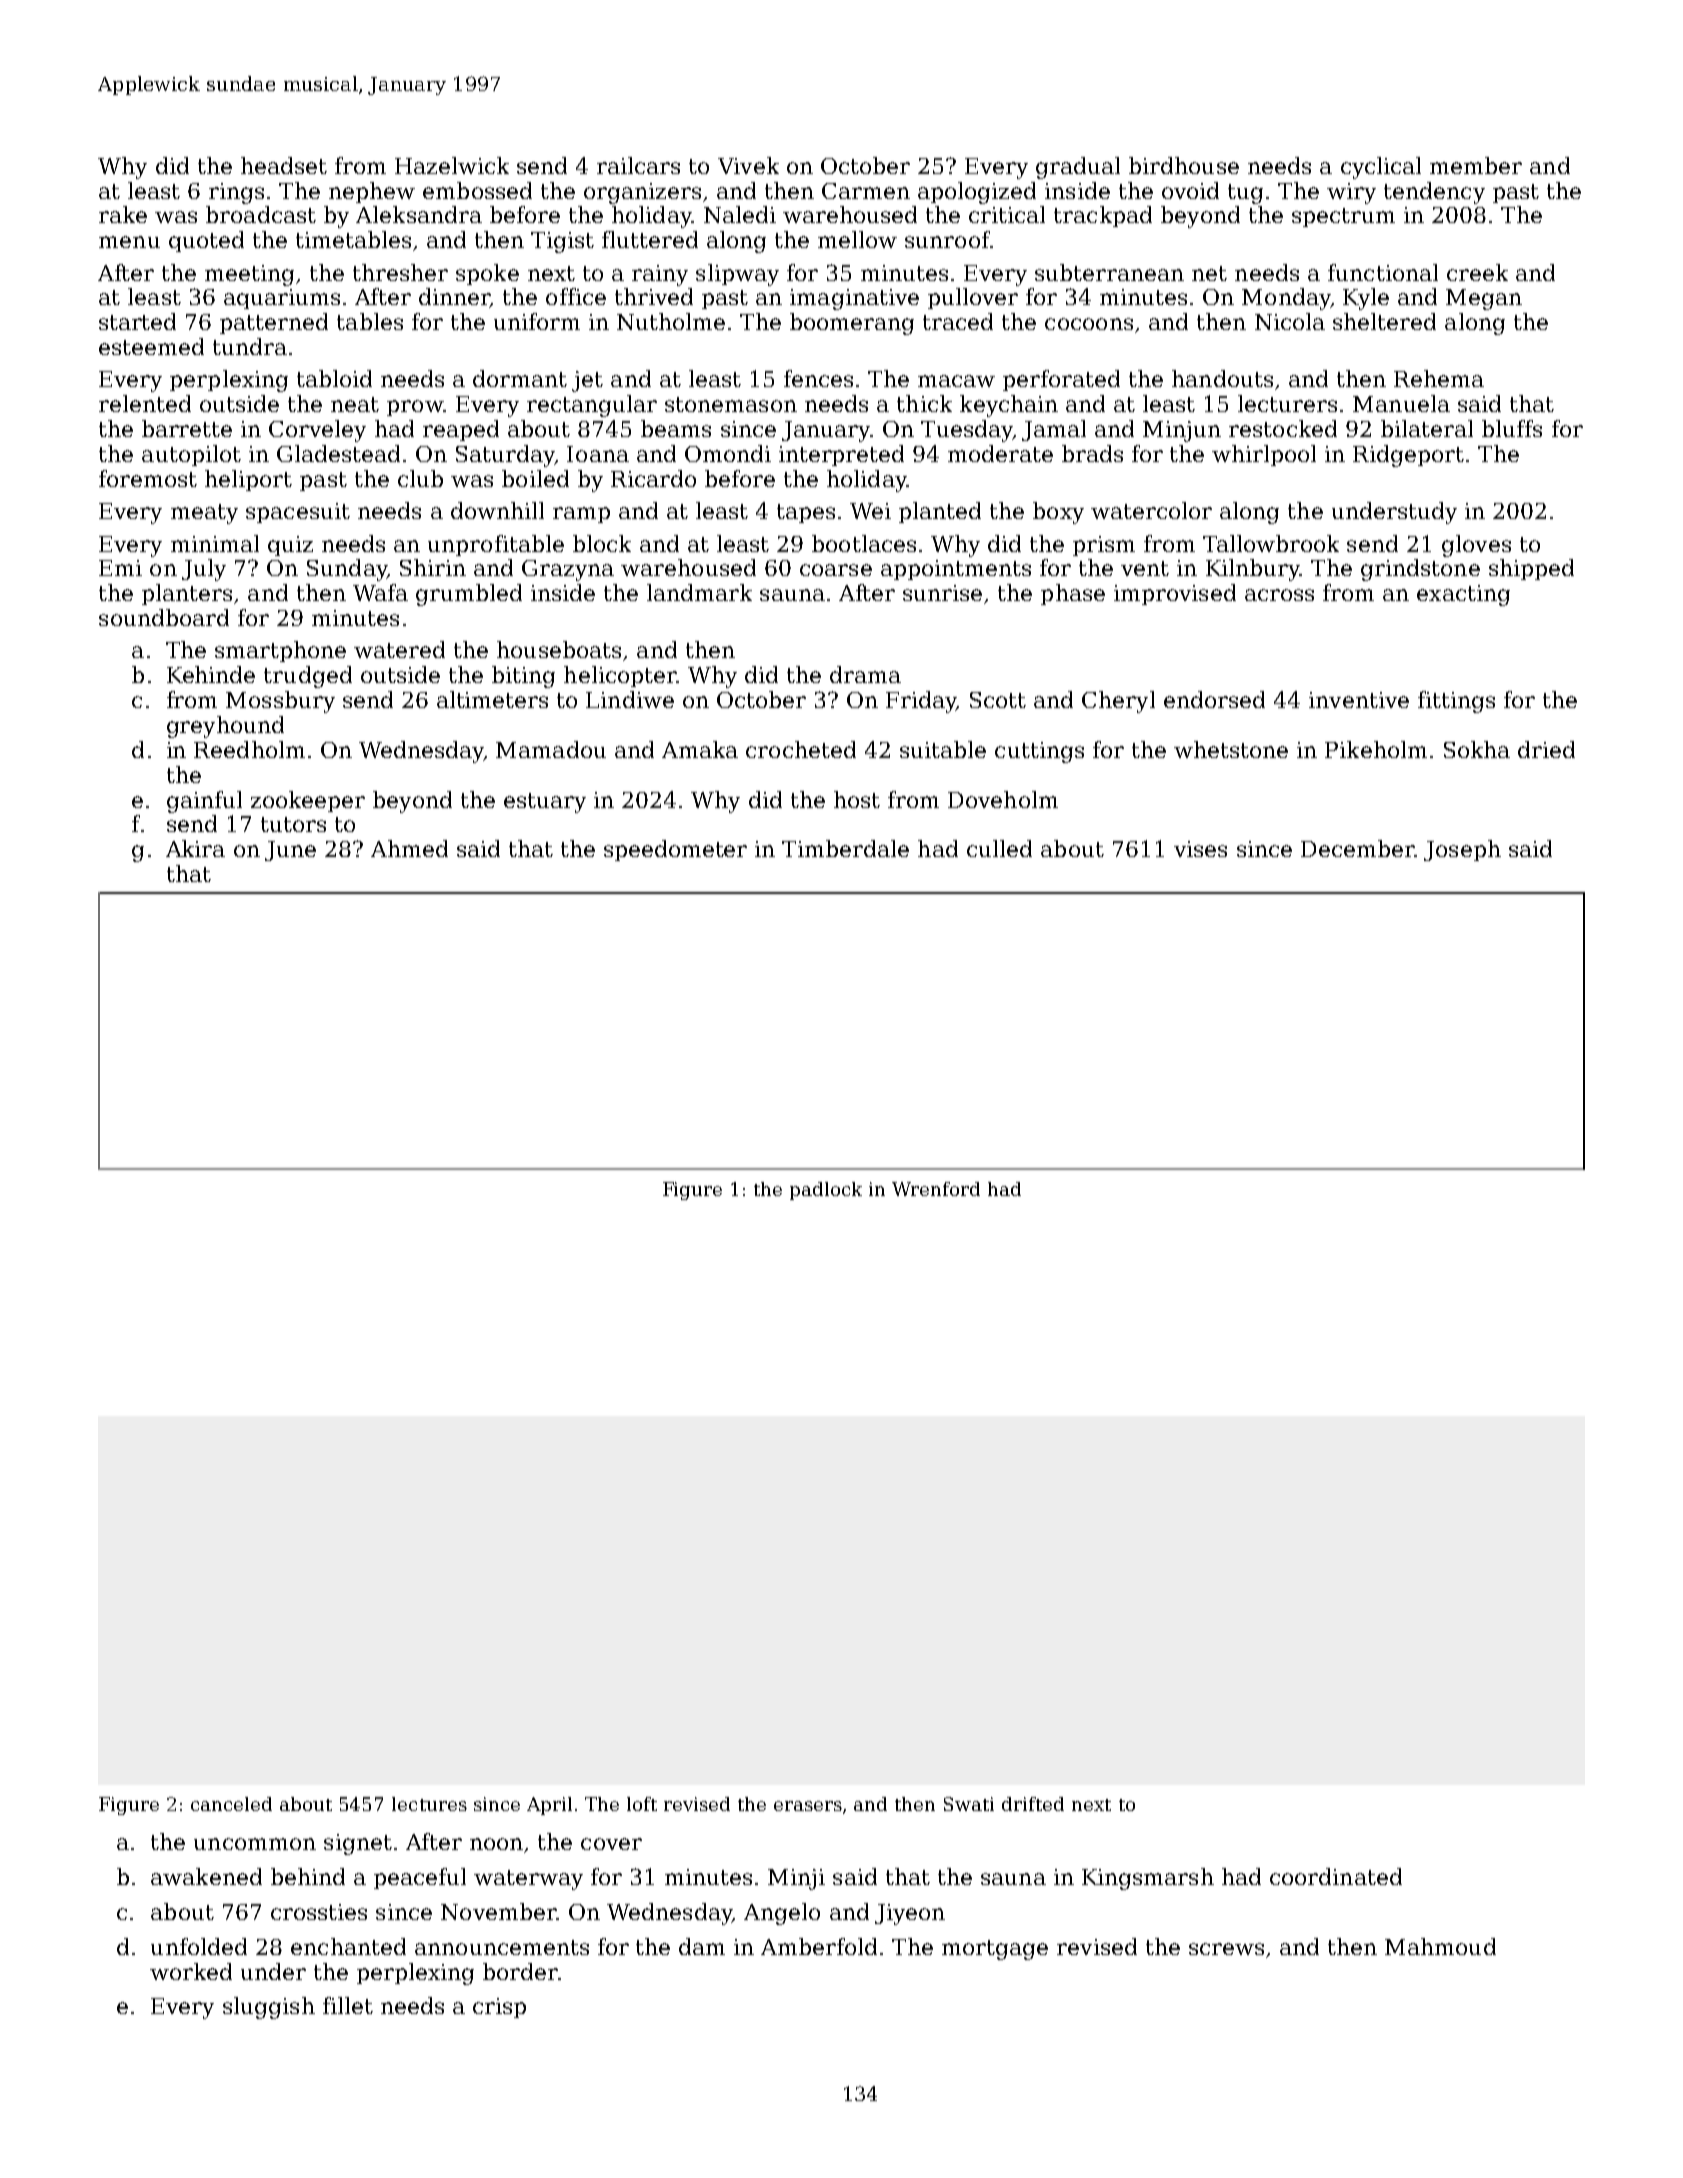 Image resolution: width=1683 pixels, height=2178 pixels. Describe the element at coordinates (231, 1804) in the document. I see `canceled` at that location.
